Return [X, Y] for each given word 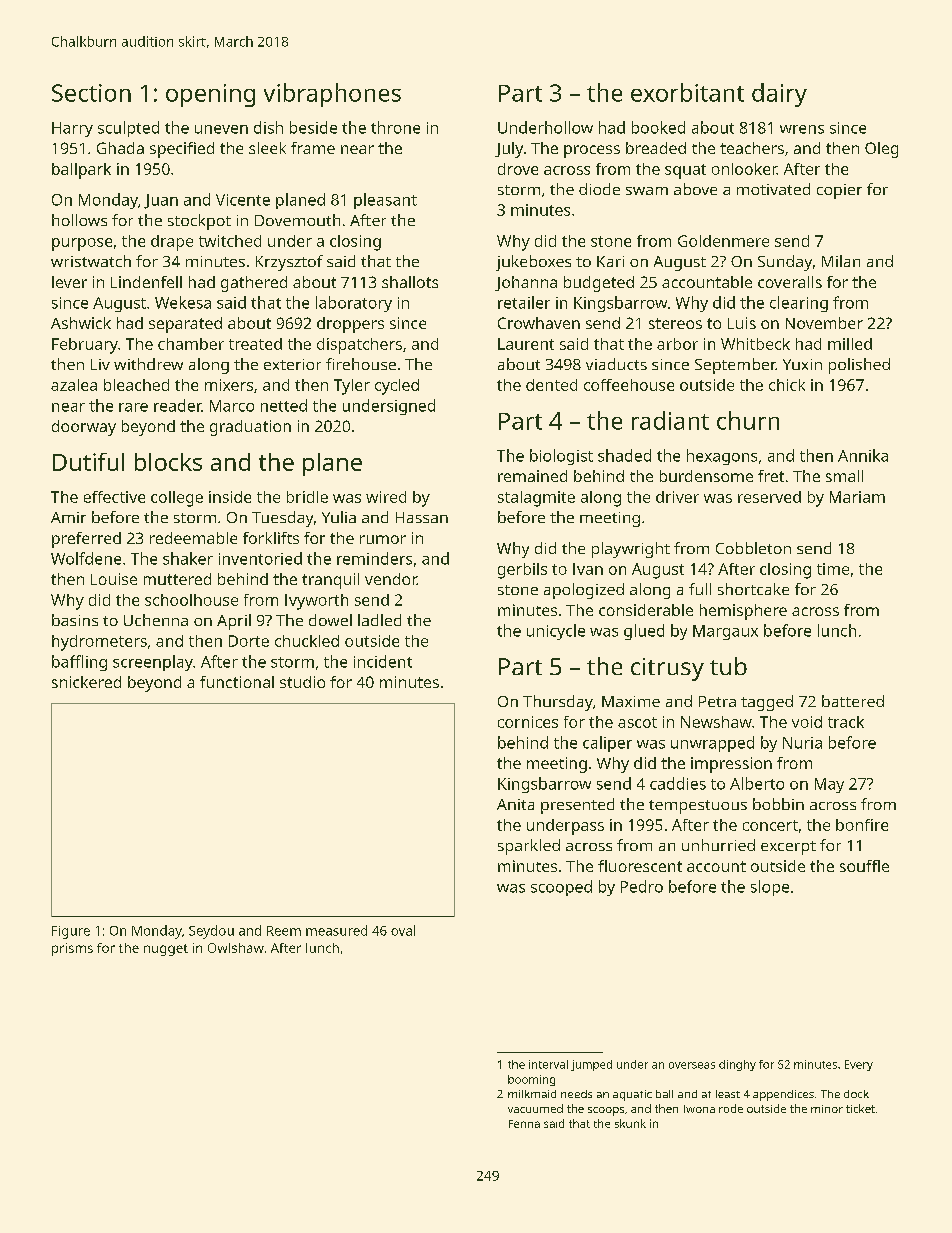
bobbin [778, 804]
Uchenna [156, 620]
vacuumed [535, 1108]
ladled [379, 620]
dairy [779, 95]
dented [551, 385]
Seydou [211, 932]
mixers [229, 385]
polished [859, 366]
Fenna [524, 1124]
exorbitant [687, 92]
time [833, 569]
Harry [72, 129]
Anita [515, 804]
